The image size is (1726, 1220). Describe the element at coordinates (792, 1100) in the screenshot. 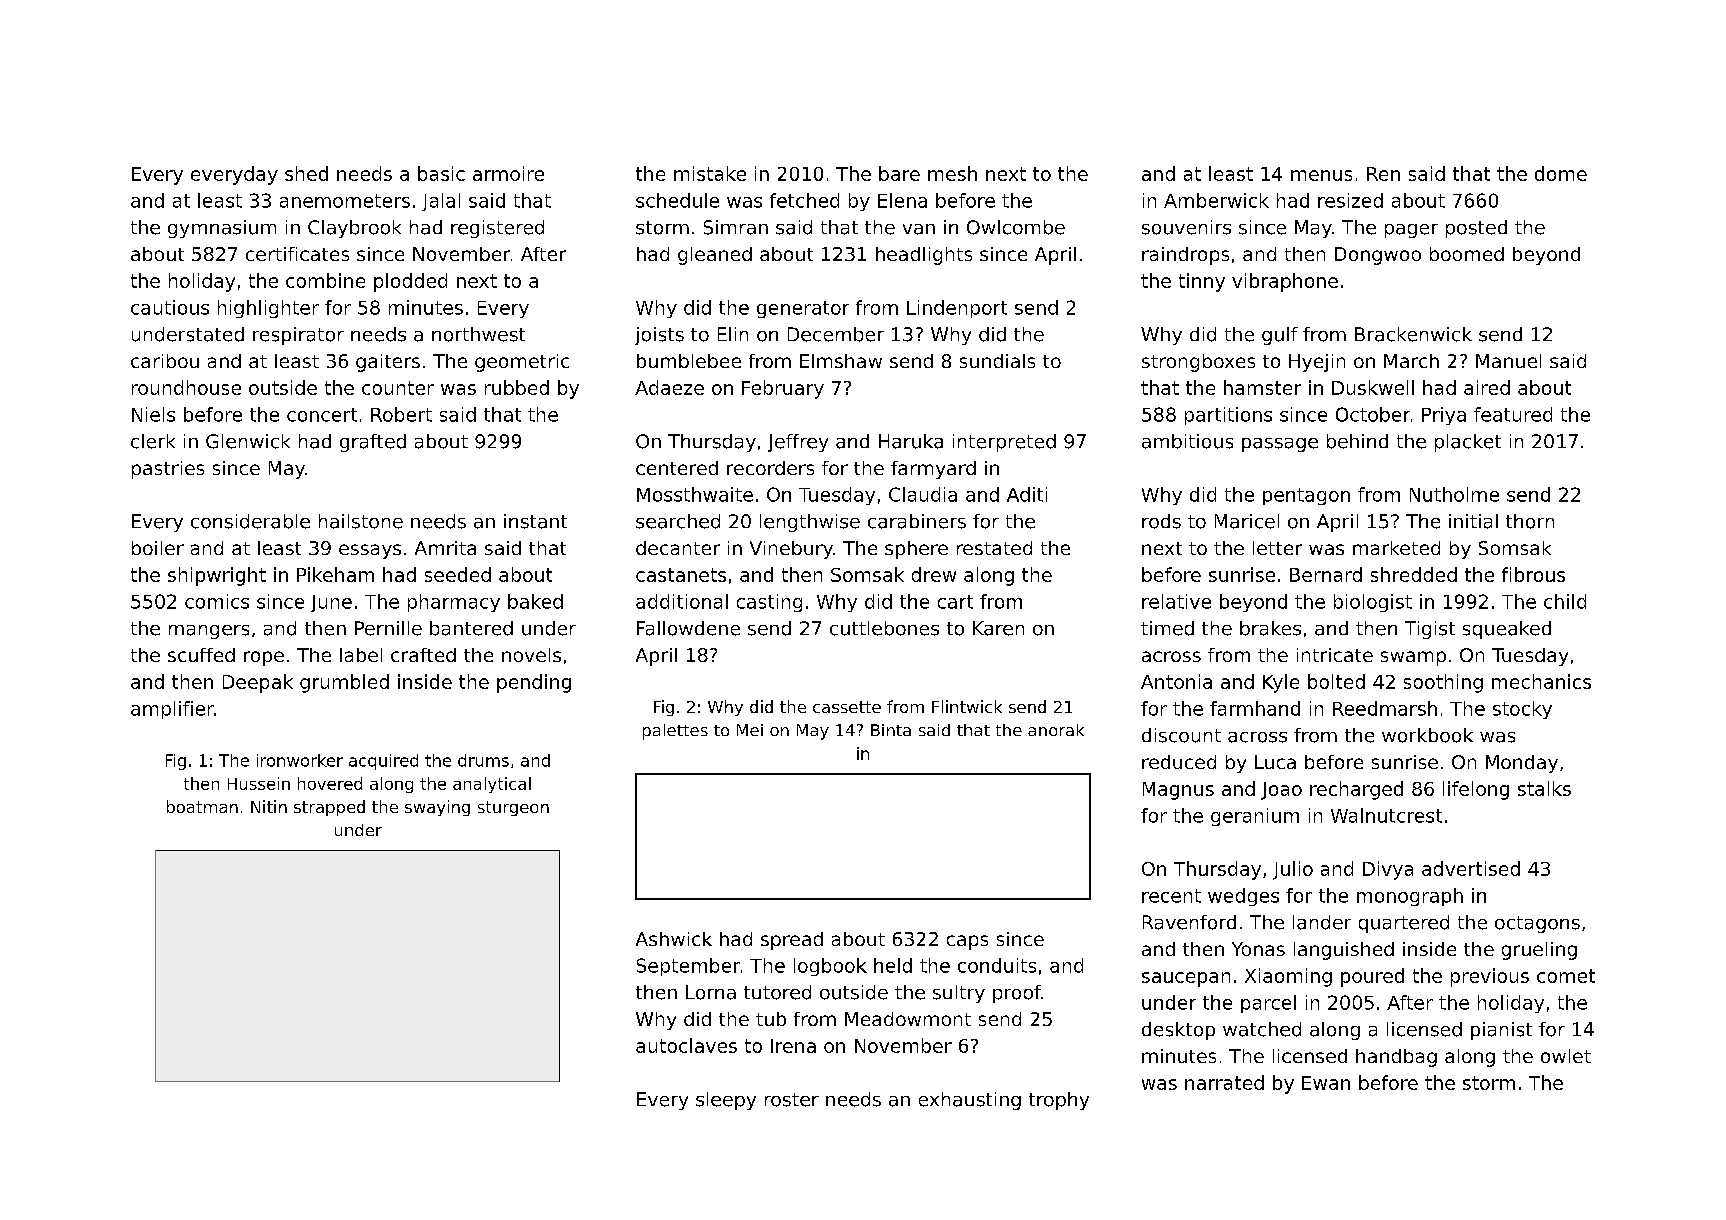

I see `roster` at that location.
